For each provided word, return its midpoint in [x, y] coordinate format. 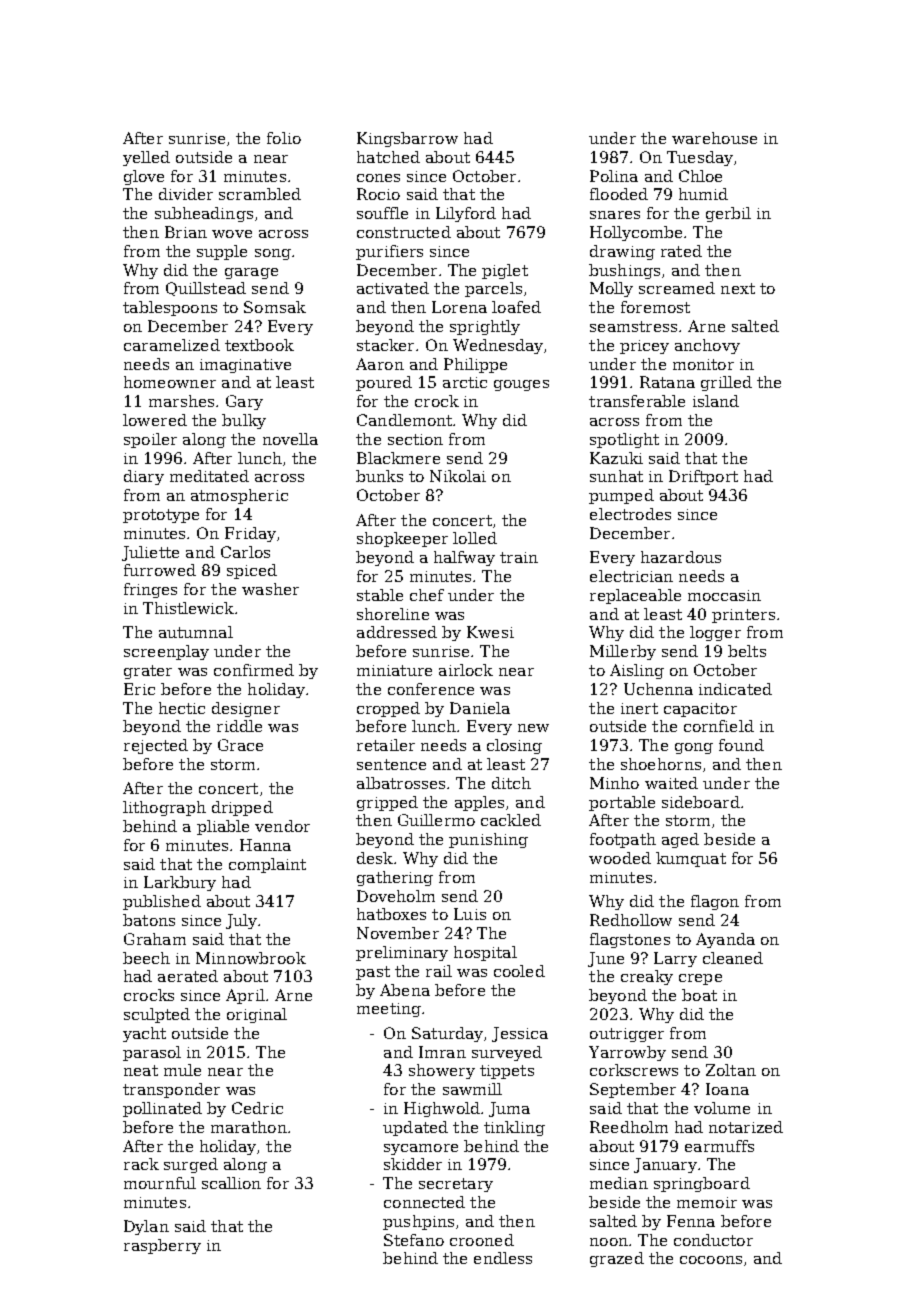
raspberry [162, 1246]
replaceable [635, 596]
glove [144, 177]
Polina [614, 176]
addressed [397, 632]
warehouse [714, 138]
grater [148, 672]
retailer [386, 745]
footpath [623, 840]
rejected [156, 746]
